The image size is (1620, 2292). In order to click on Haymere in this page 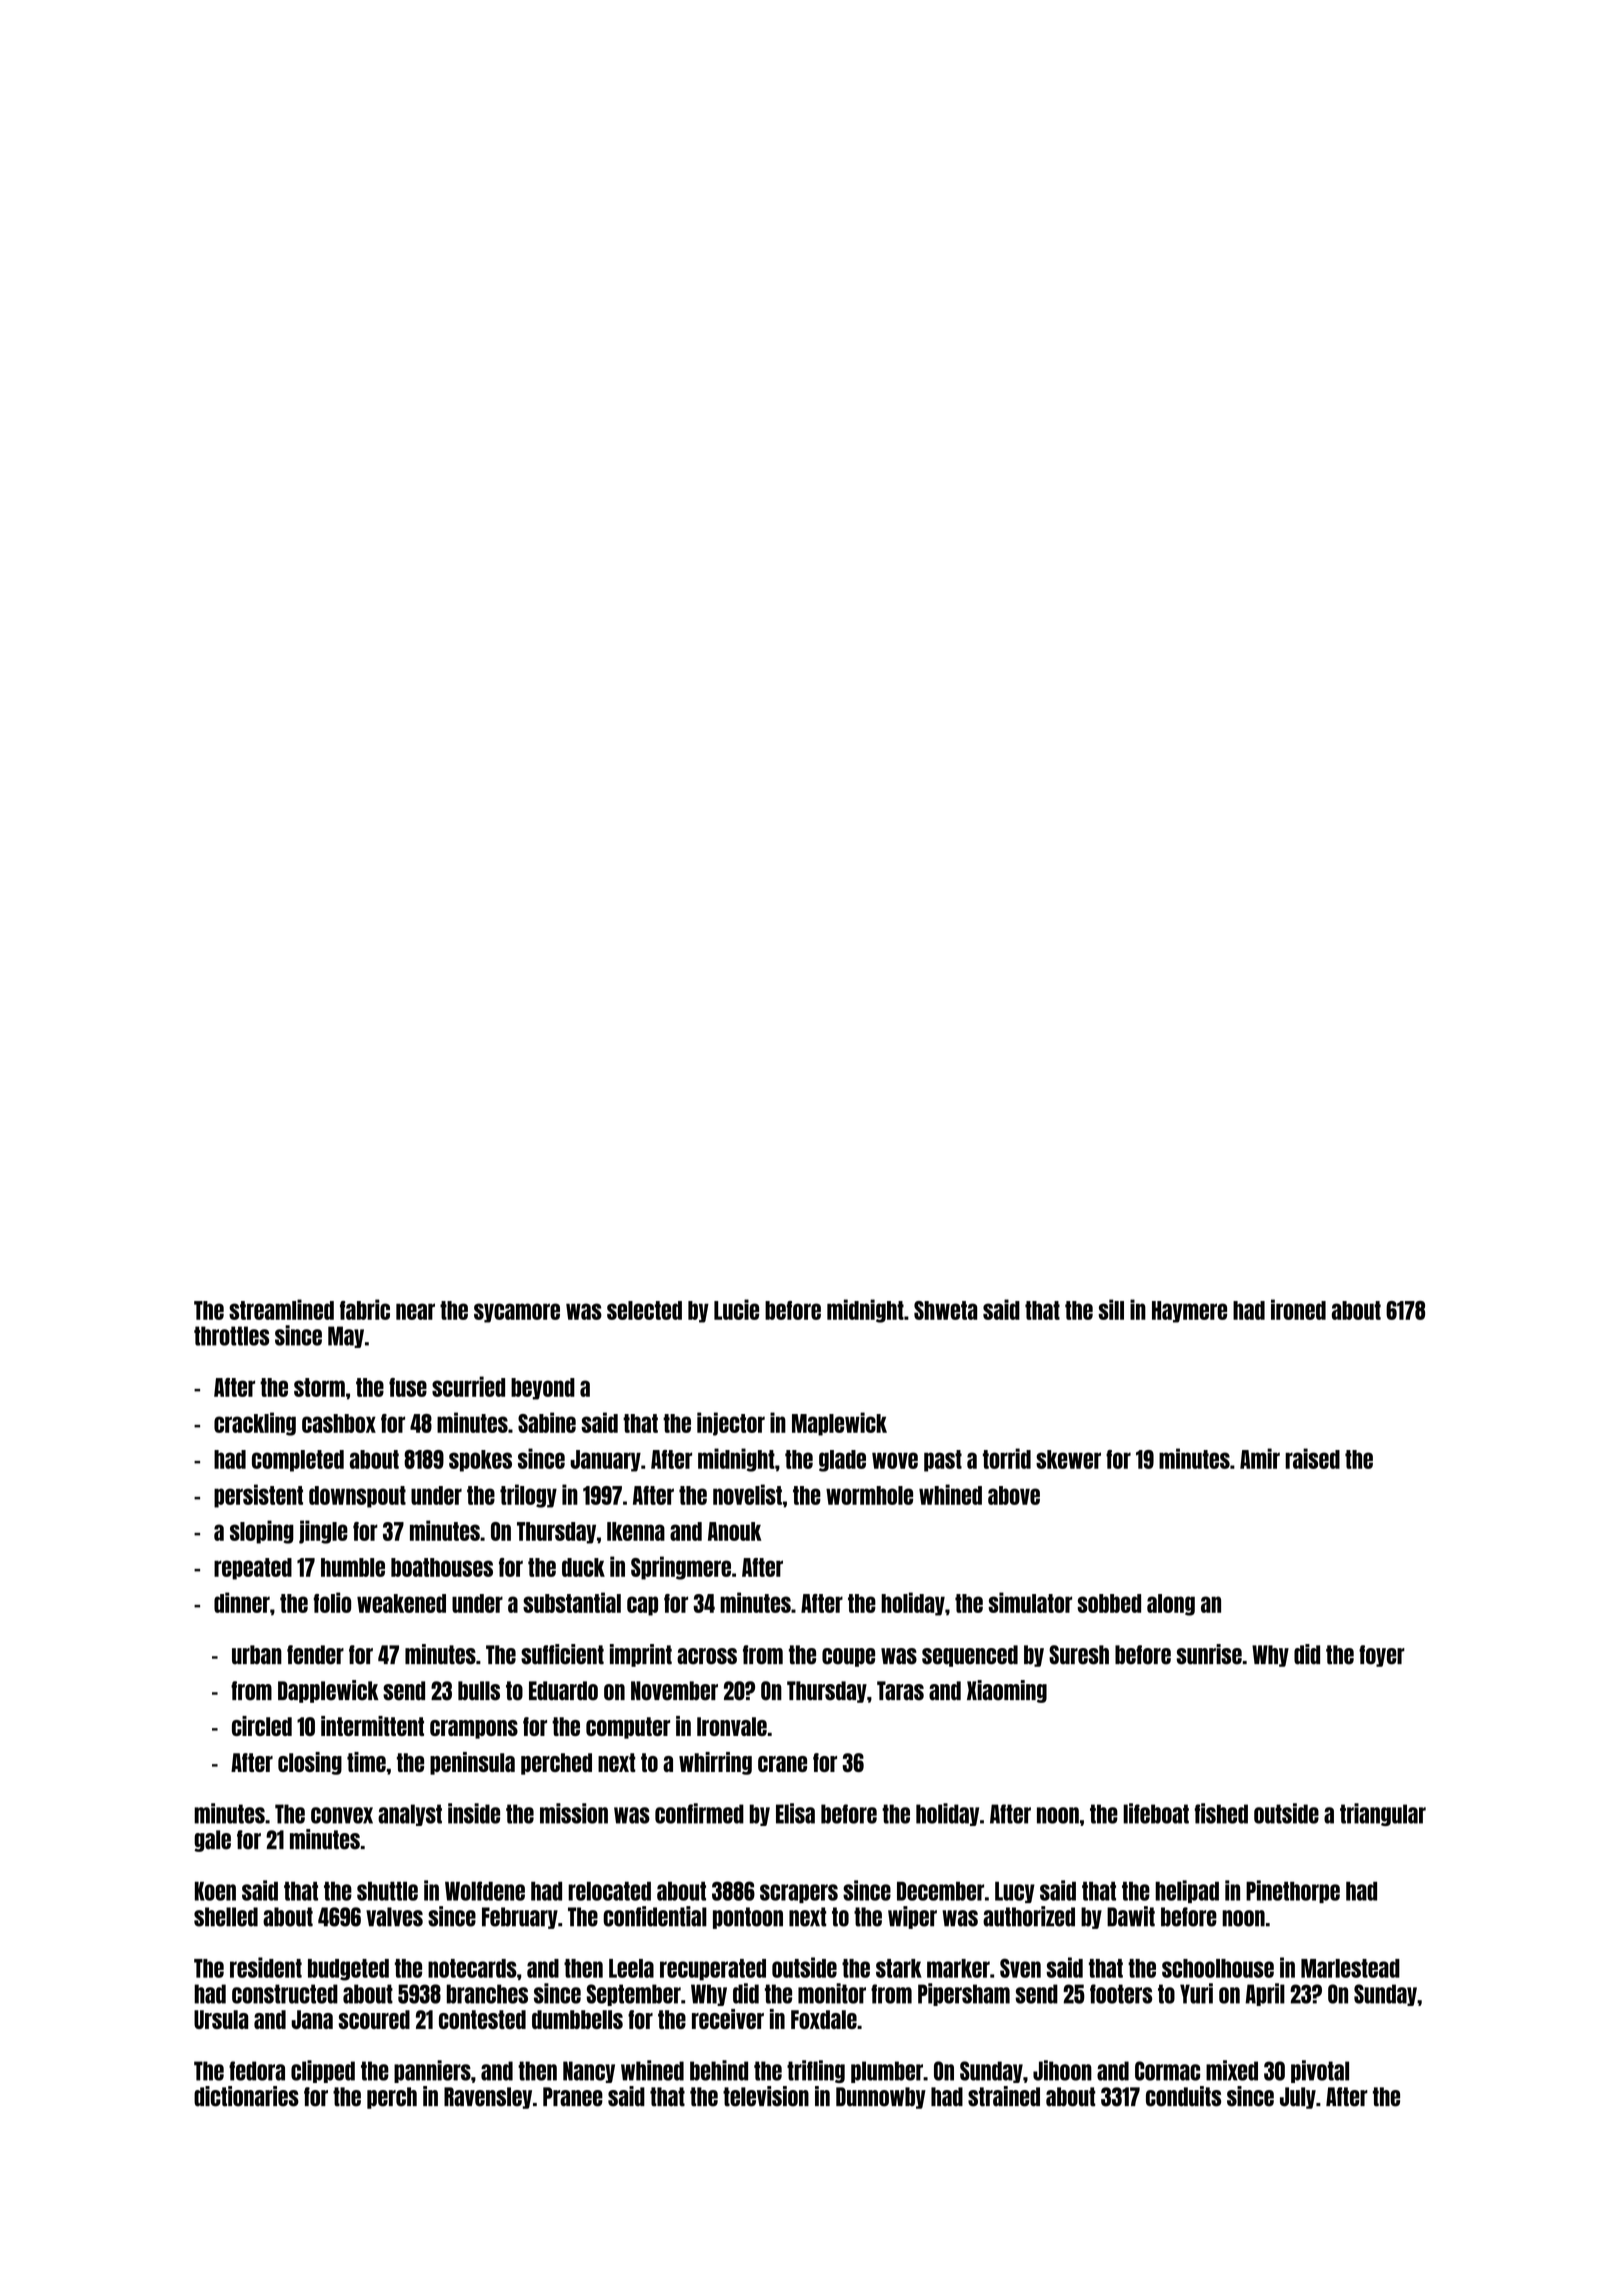, I will do `click(1189, 1312)`.
